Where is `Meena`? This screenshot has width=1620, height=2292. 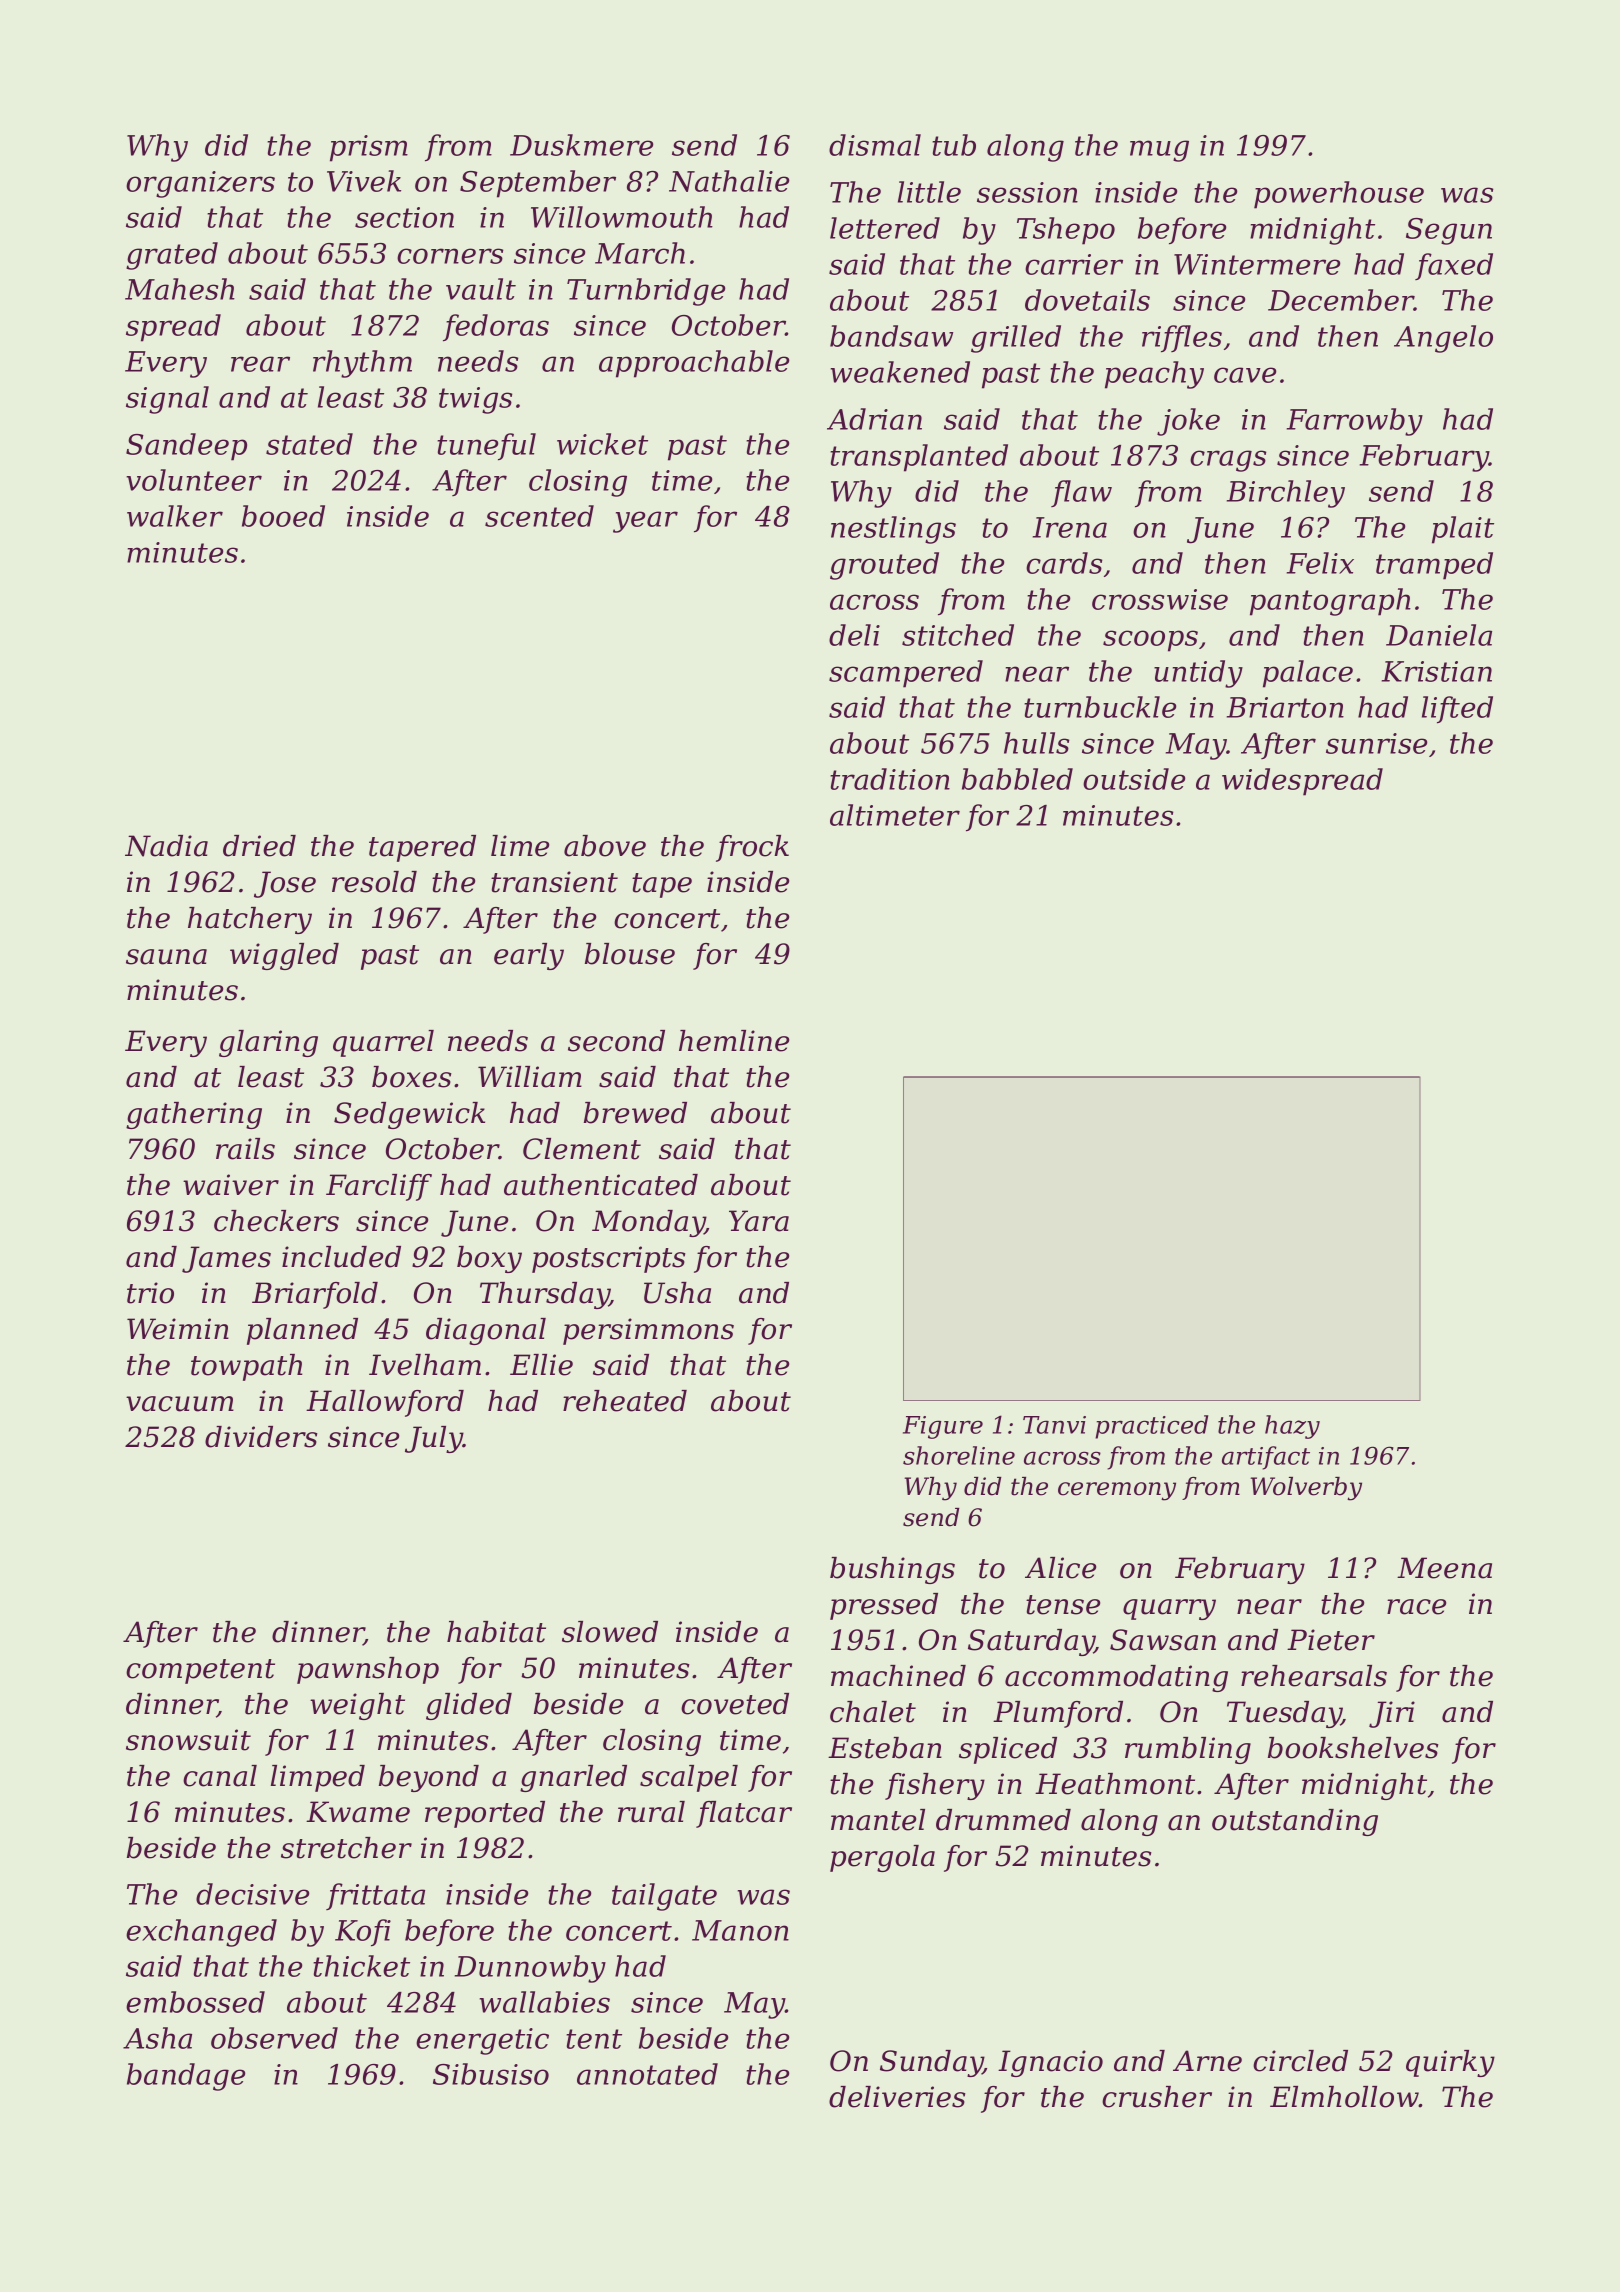
Meena is located at coordinates (1444, 1568).
